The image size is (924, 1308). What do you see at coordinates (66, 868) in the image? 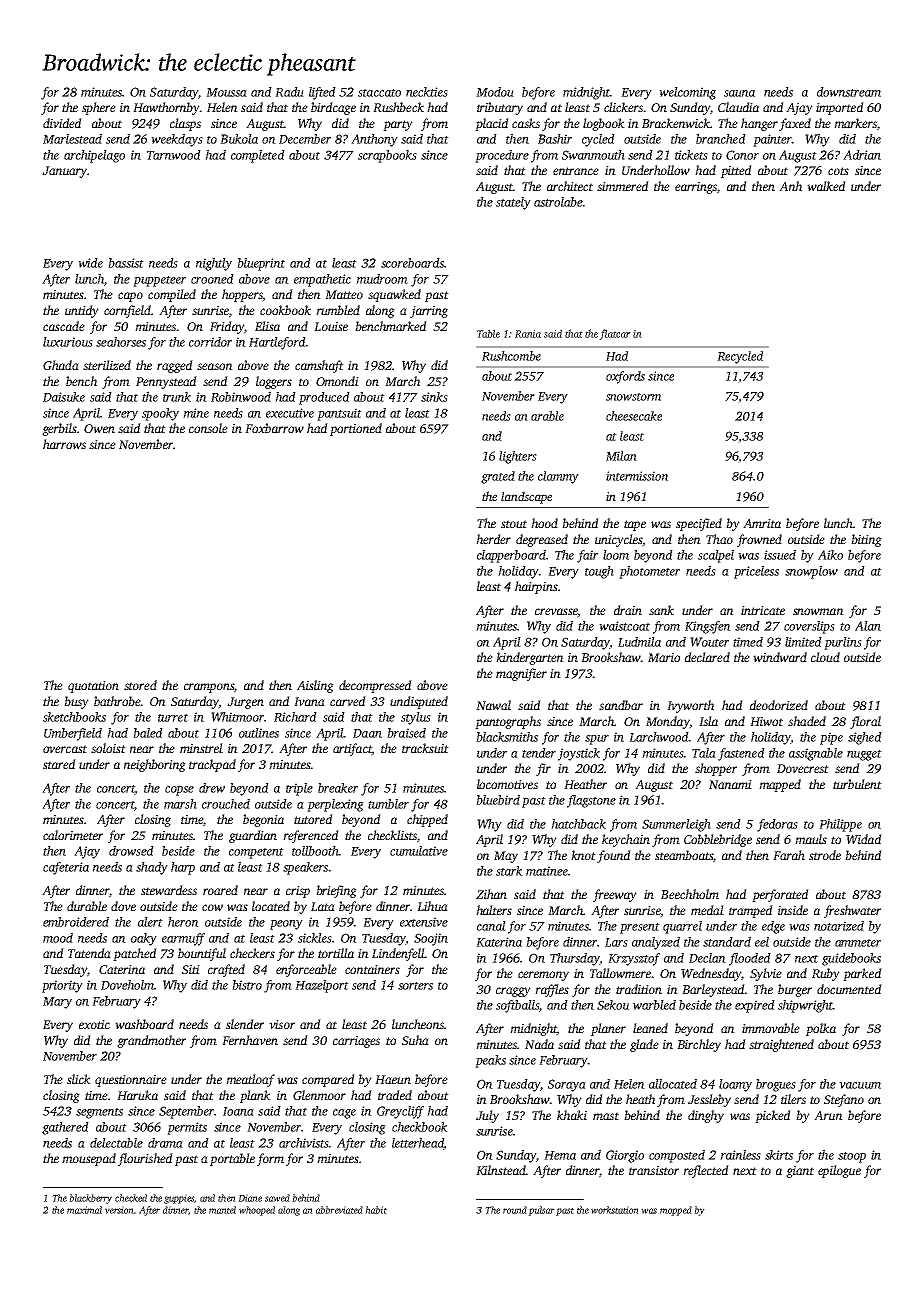
I see `cafeteria` at bounding box center [66, 868].
